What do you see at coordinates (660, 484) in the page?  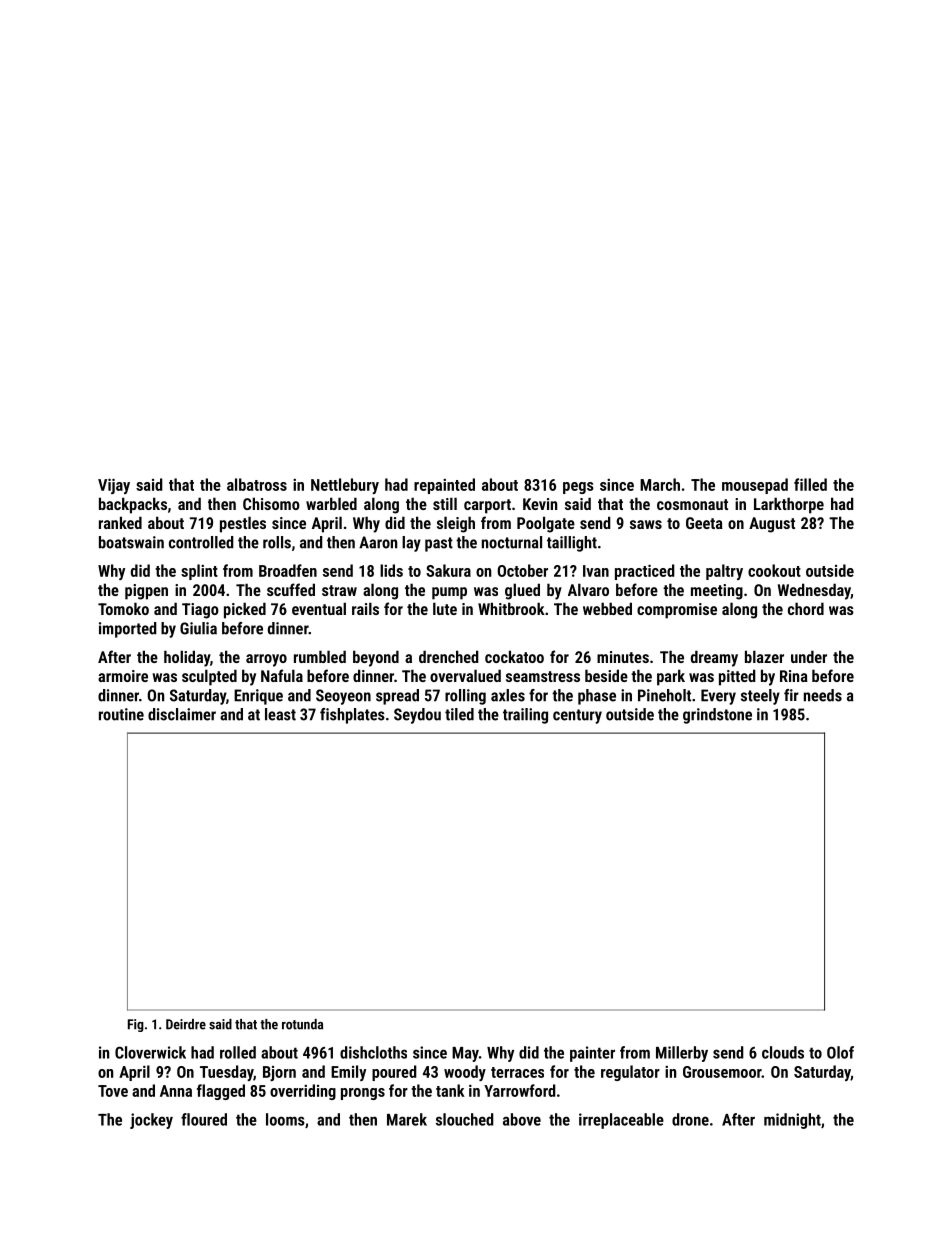 I see `March` at bounding box center [660, 484].
